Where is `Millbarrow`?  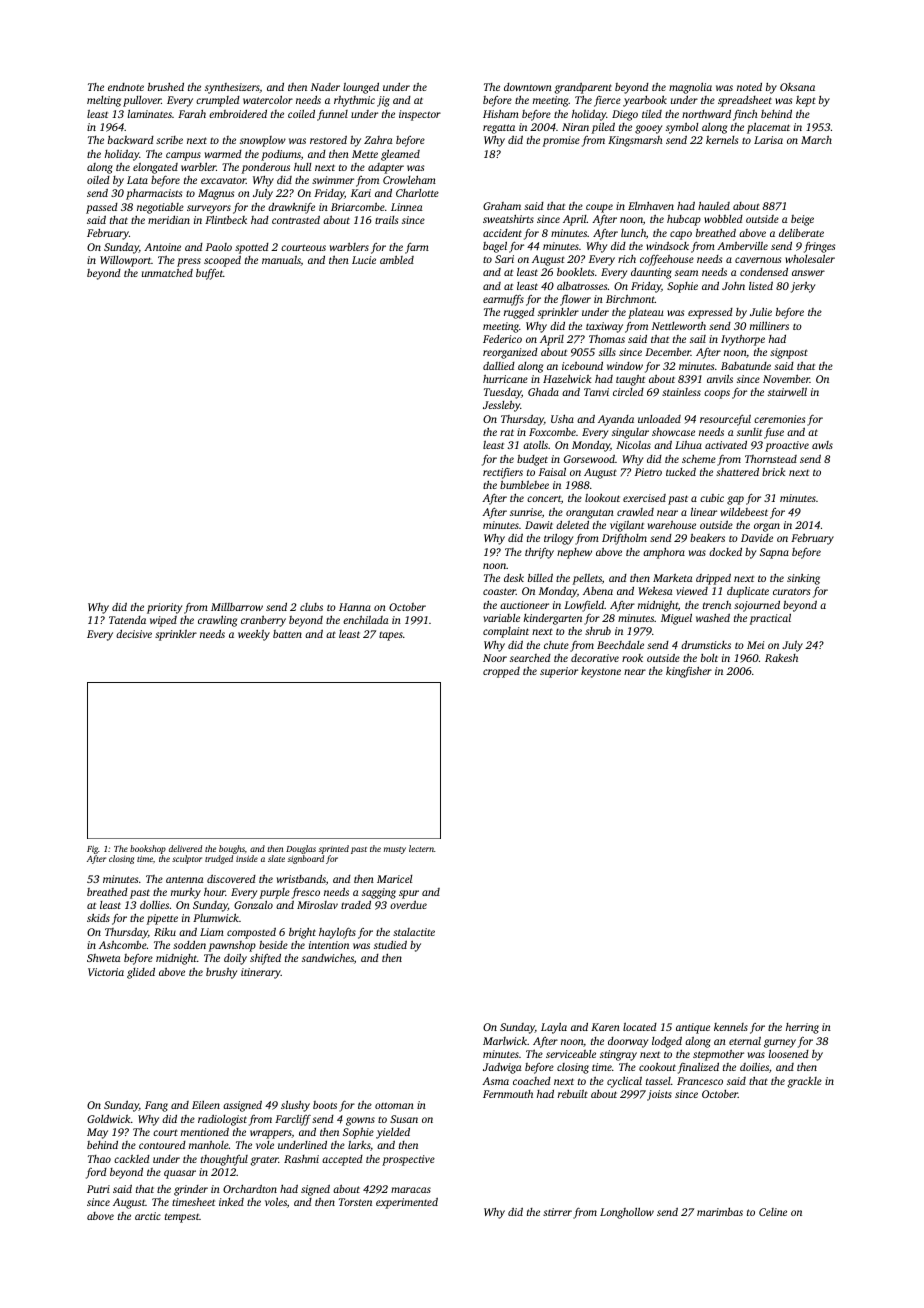
Millbarrow is located at coordinates (237, 607).
